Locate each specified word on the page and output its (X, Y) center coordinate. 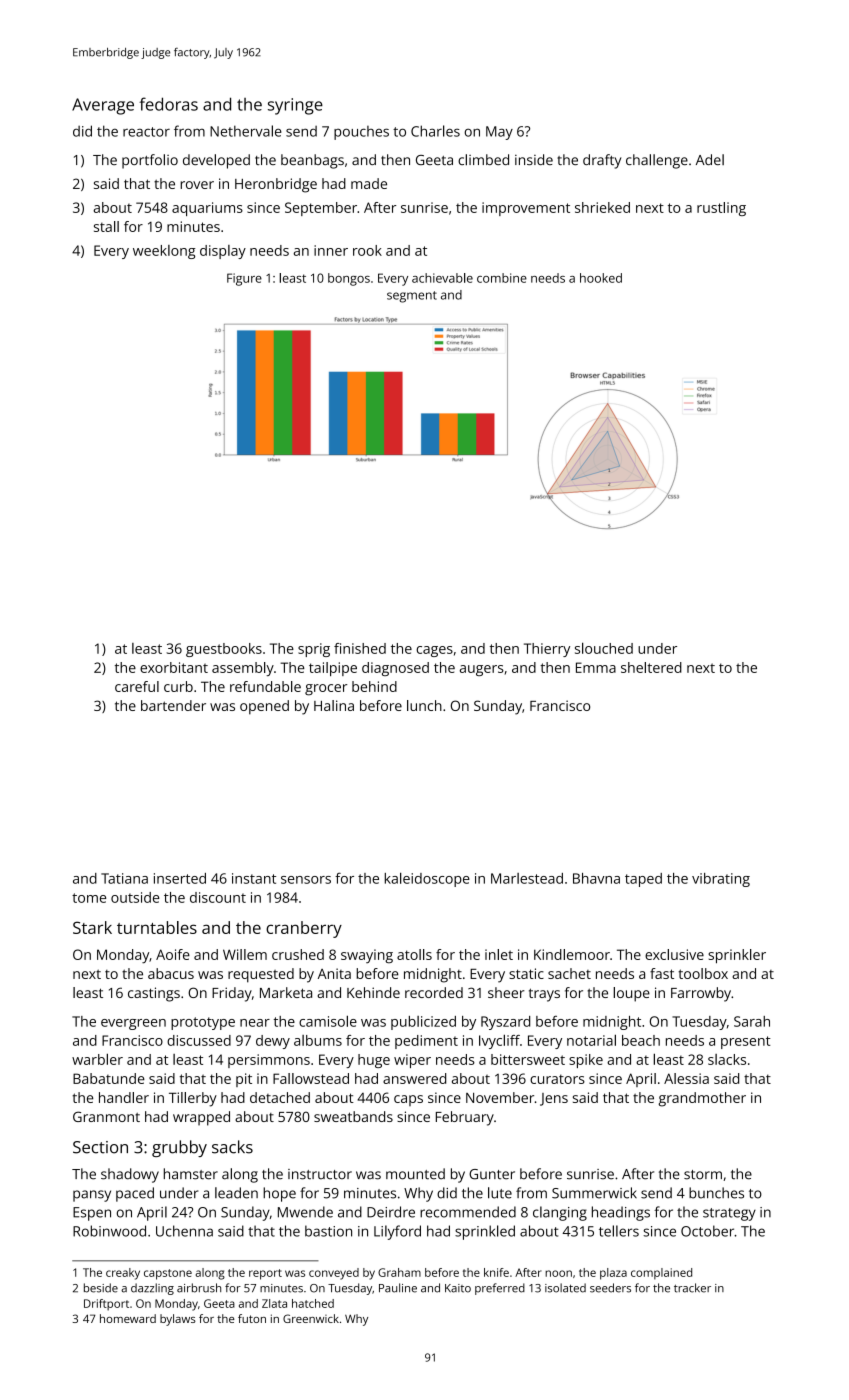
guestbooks (224, 650)
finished (360, 648)
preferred (500, 1289)
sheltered (651, 667)
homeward (128, 1318)
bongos (349, 279)
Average (103, 106)
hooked (601, 278)
